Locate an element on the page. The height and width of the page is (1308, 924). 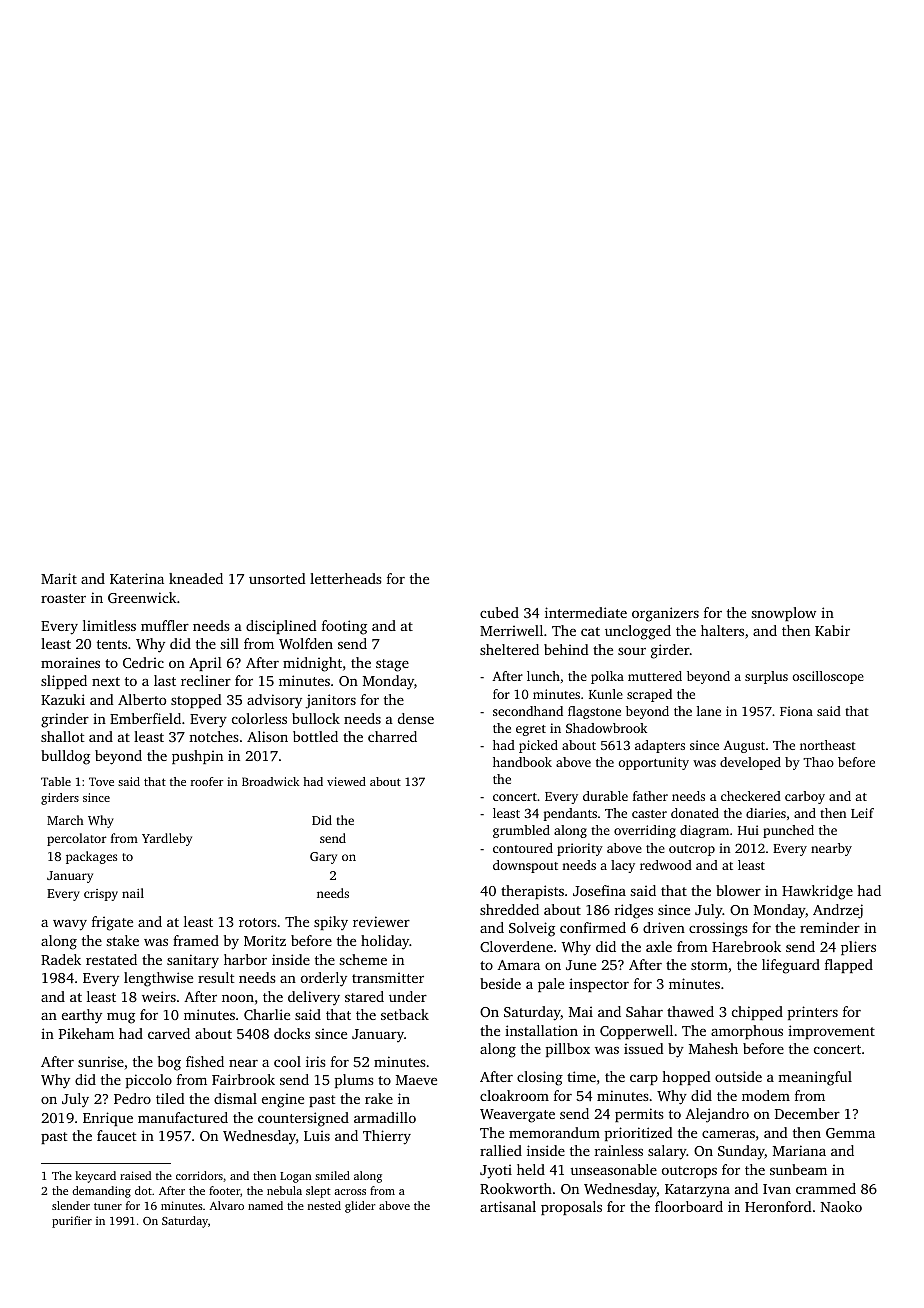
Katerina is located at coordinates (137, 578).
